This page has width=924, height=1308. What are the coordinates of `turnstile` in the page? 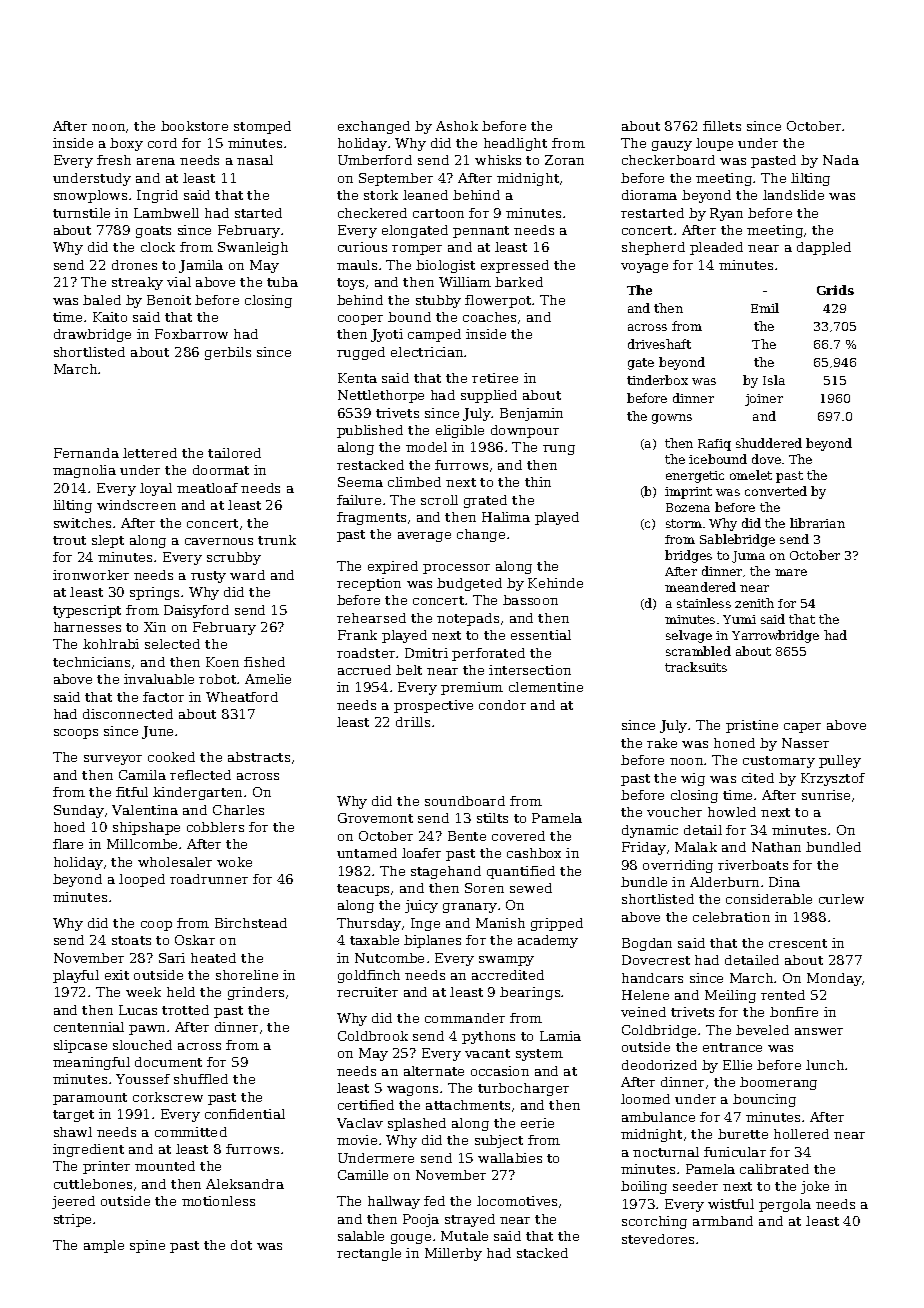 It's located at (81, 213).
